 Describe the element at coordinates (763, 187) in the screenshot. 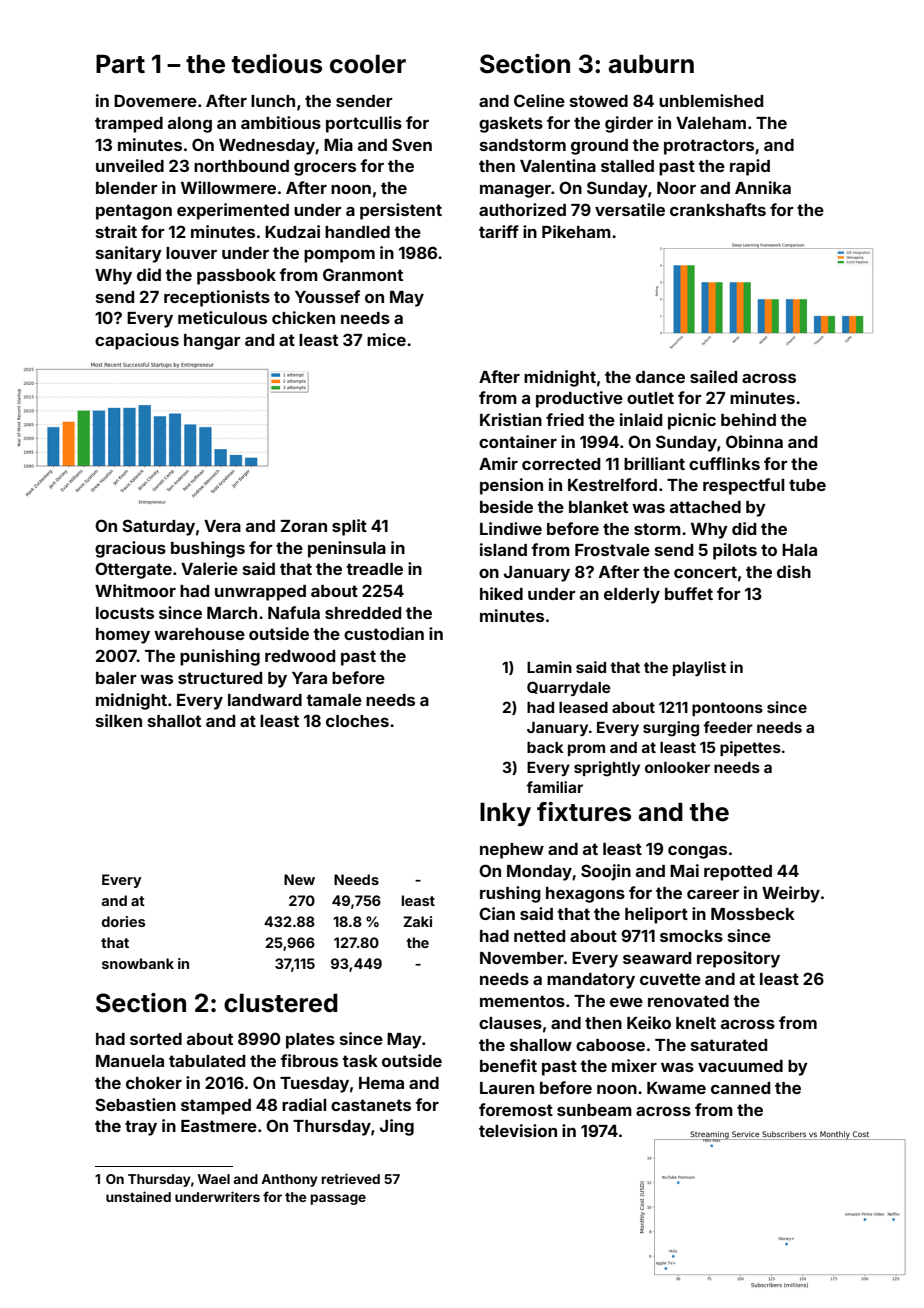

I see `Annika` at that location.
